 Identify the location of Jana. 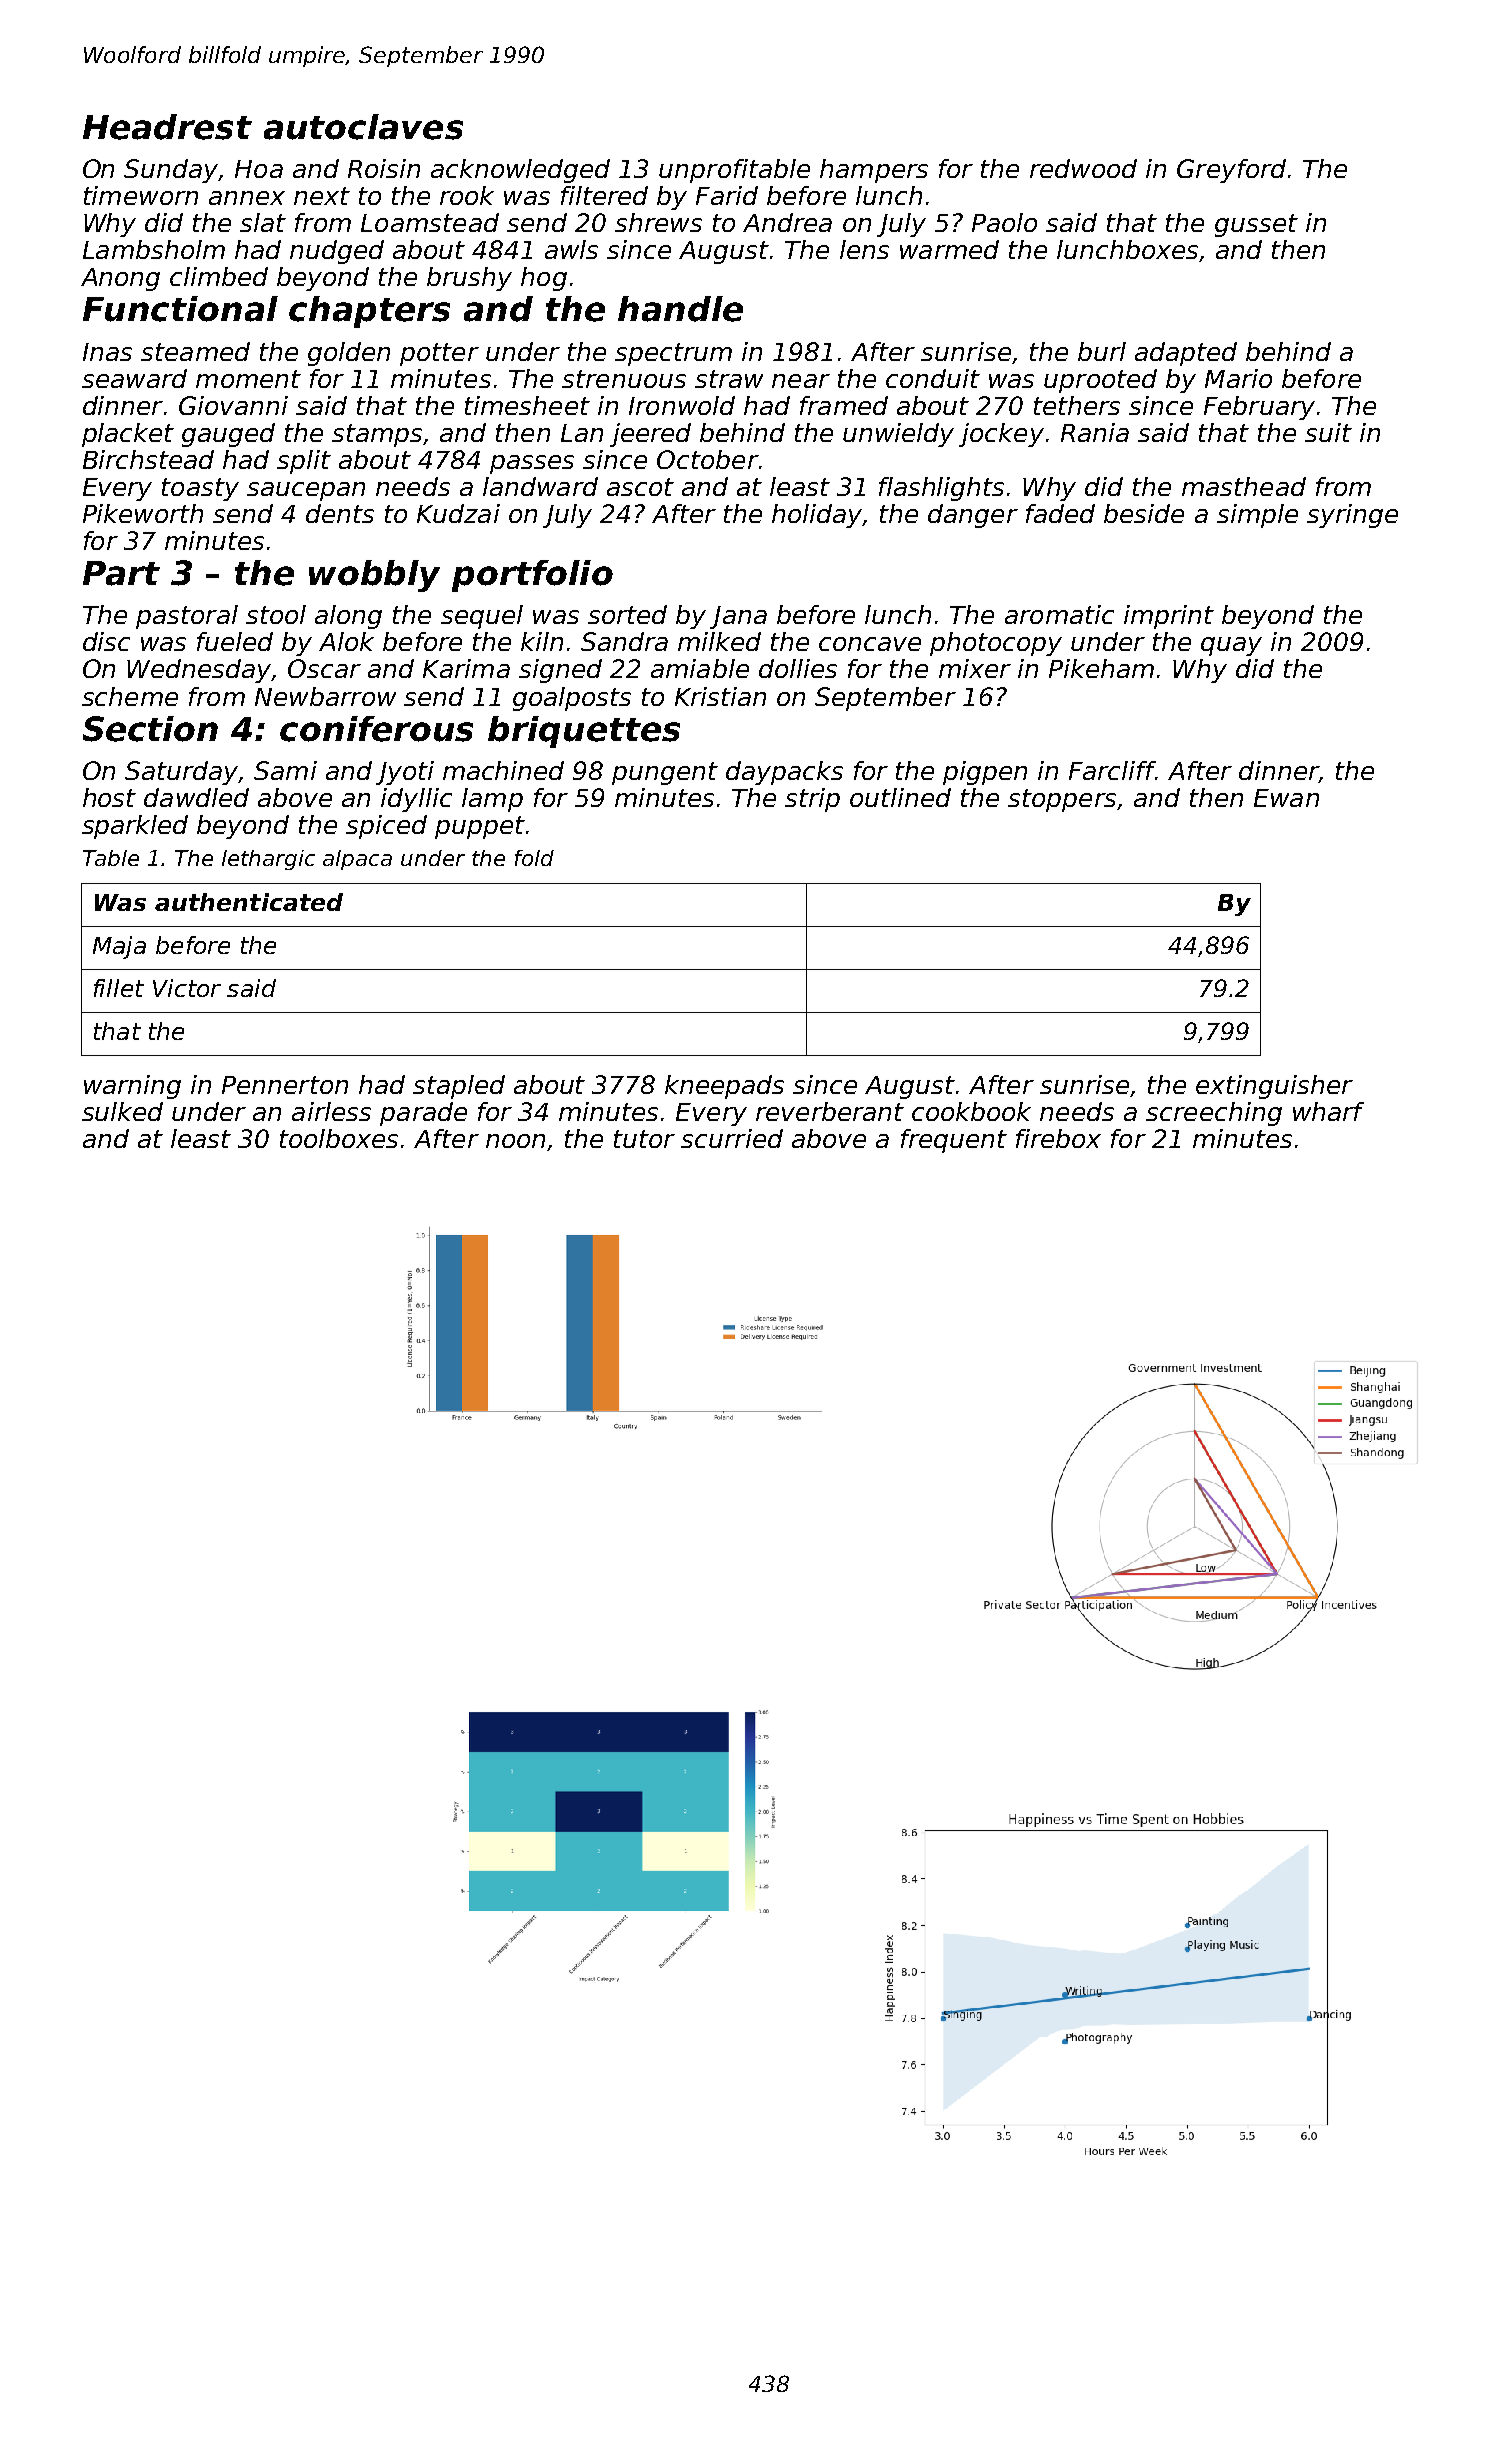
(738, 617).
